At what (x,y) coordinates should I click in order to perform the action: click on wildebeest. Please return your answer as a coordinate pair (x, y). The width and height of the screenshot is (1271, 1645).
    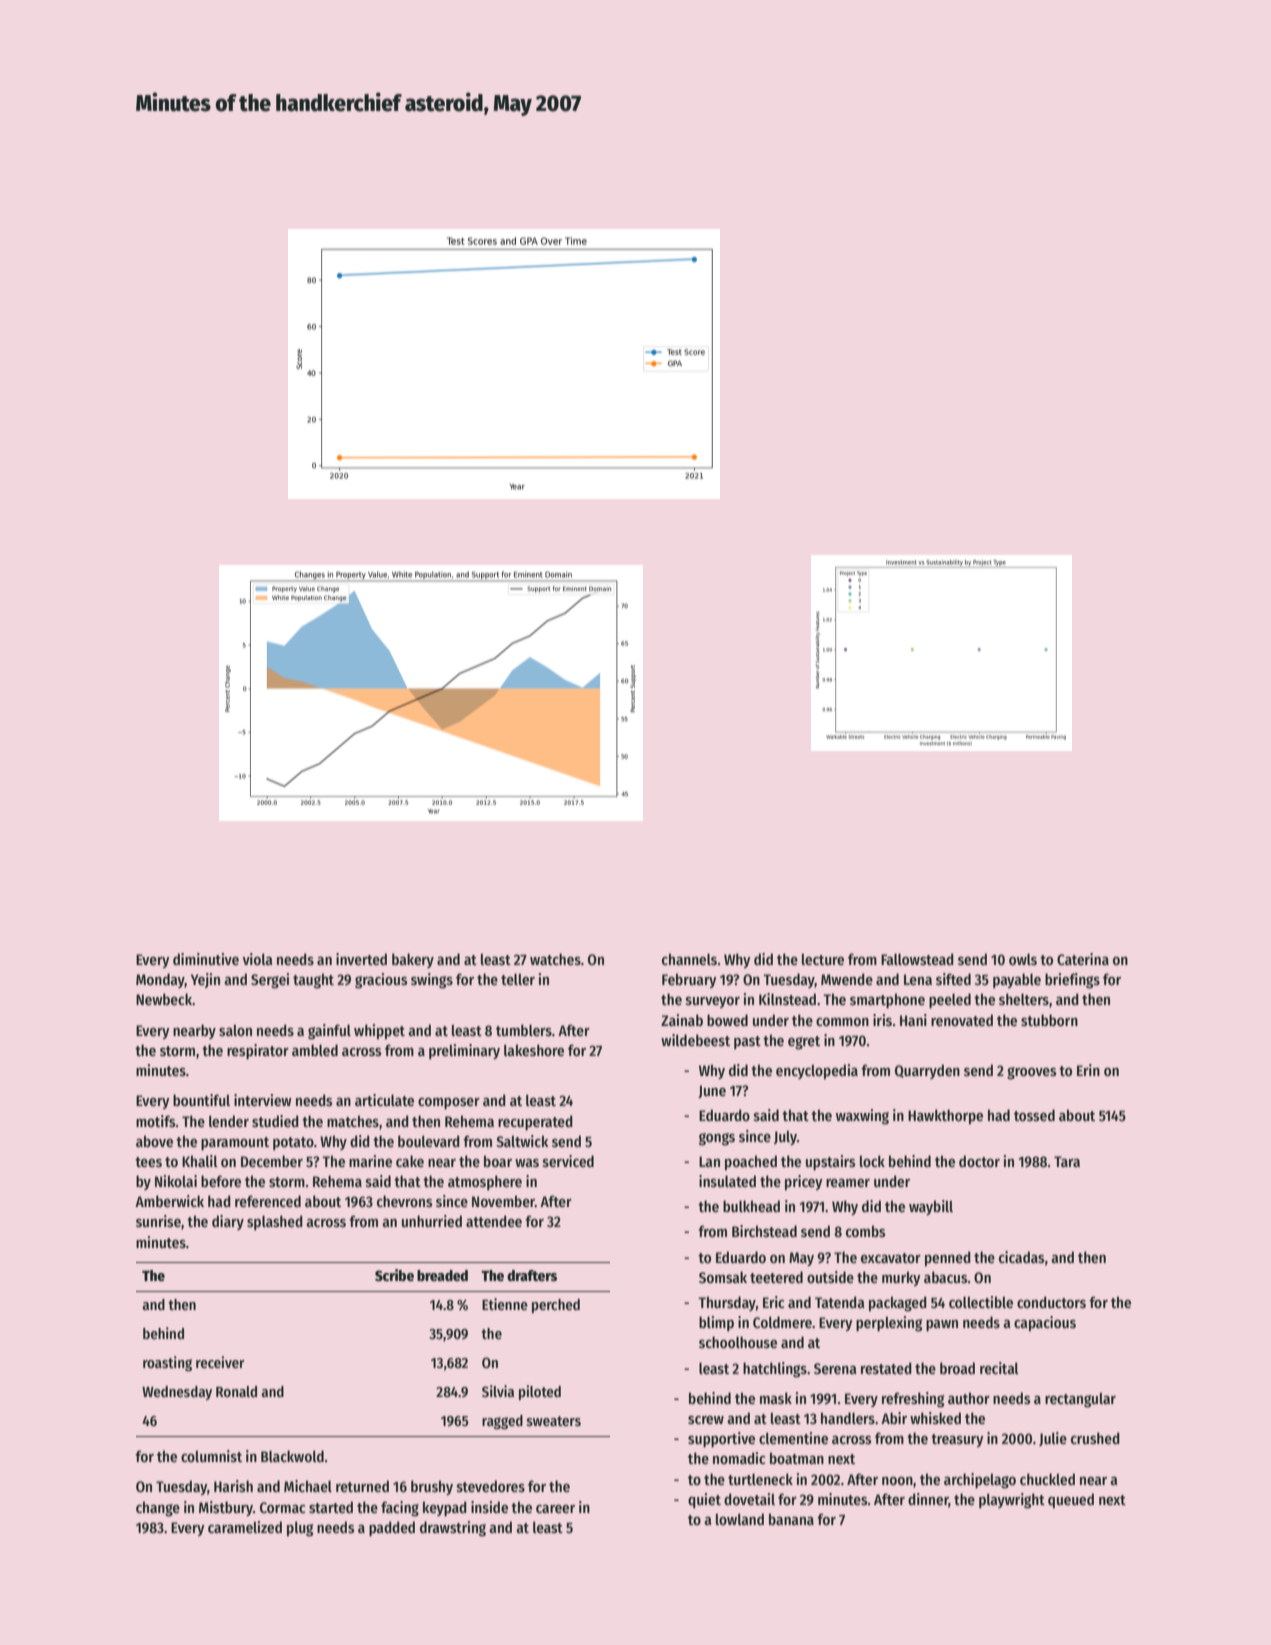
    Looking at the image, I should click on (695, 1040).
